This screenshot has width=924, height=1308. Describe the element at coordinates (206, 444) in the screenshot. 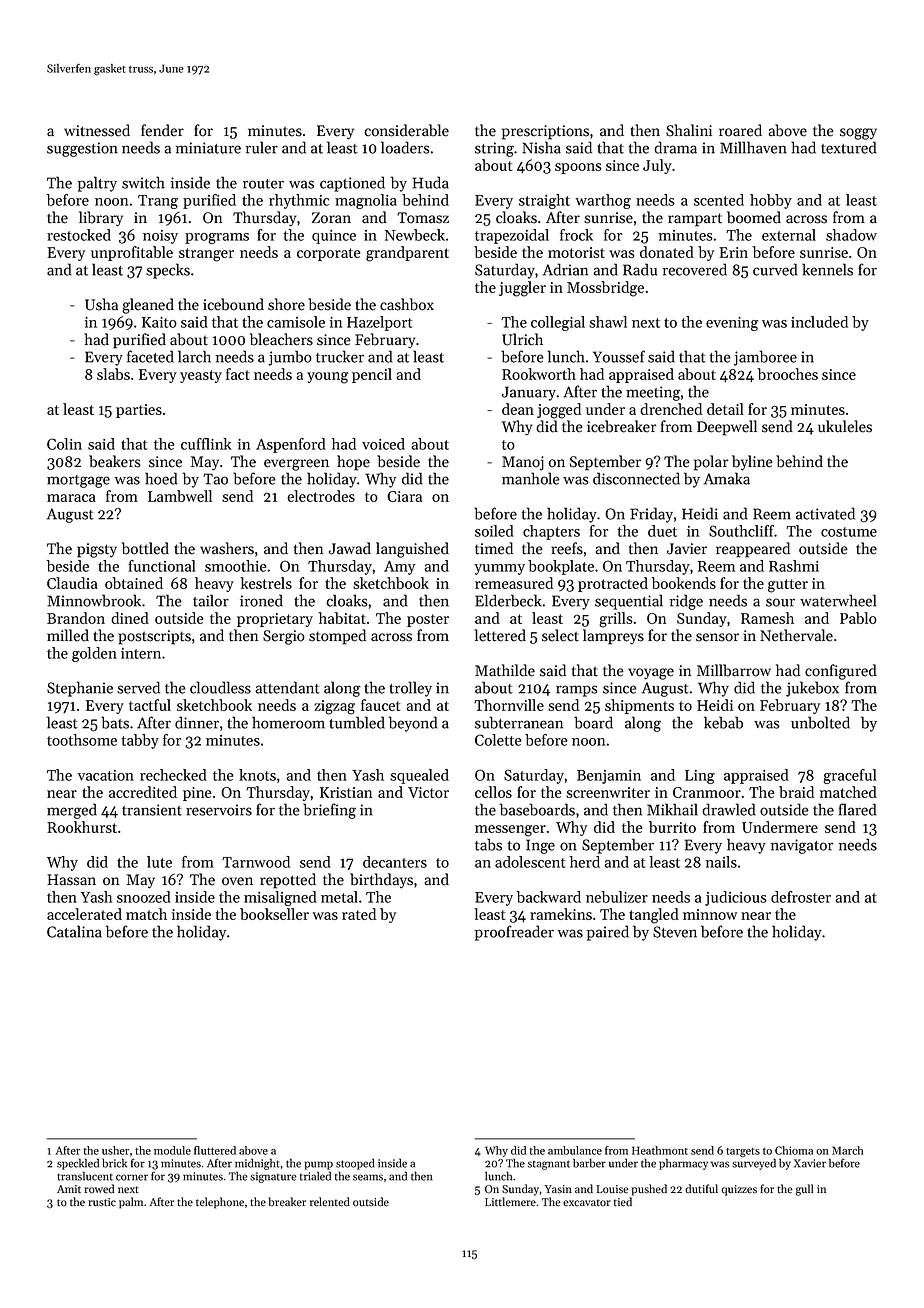

I see `cufflink` at that location.
